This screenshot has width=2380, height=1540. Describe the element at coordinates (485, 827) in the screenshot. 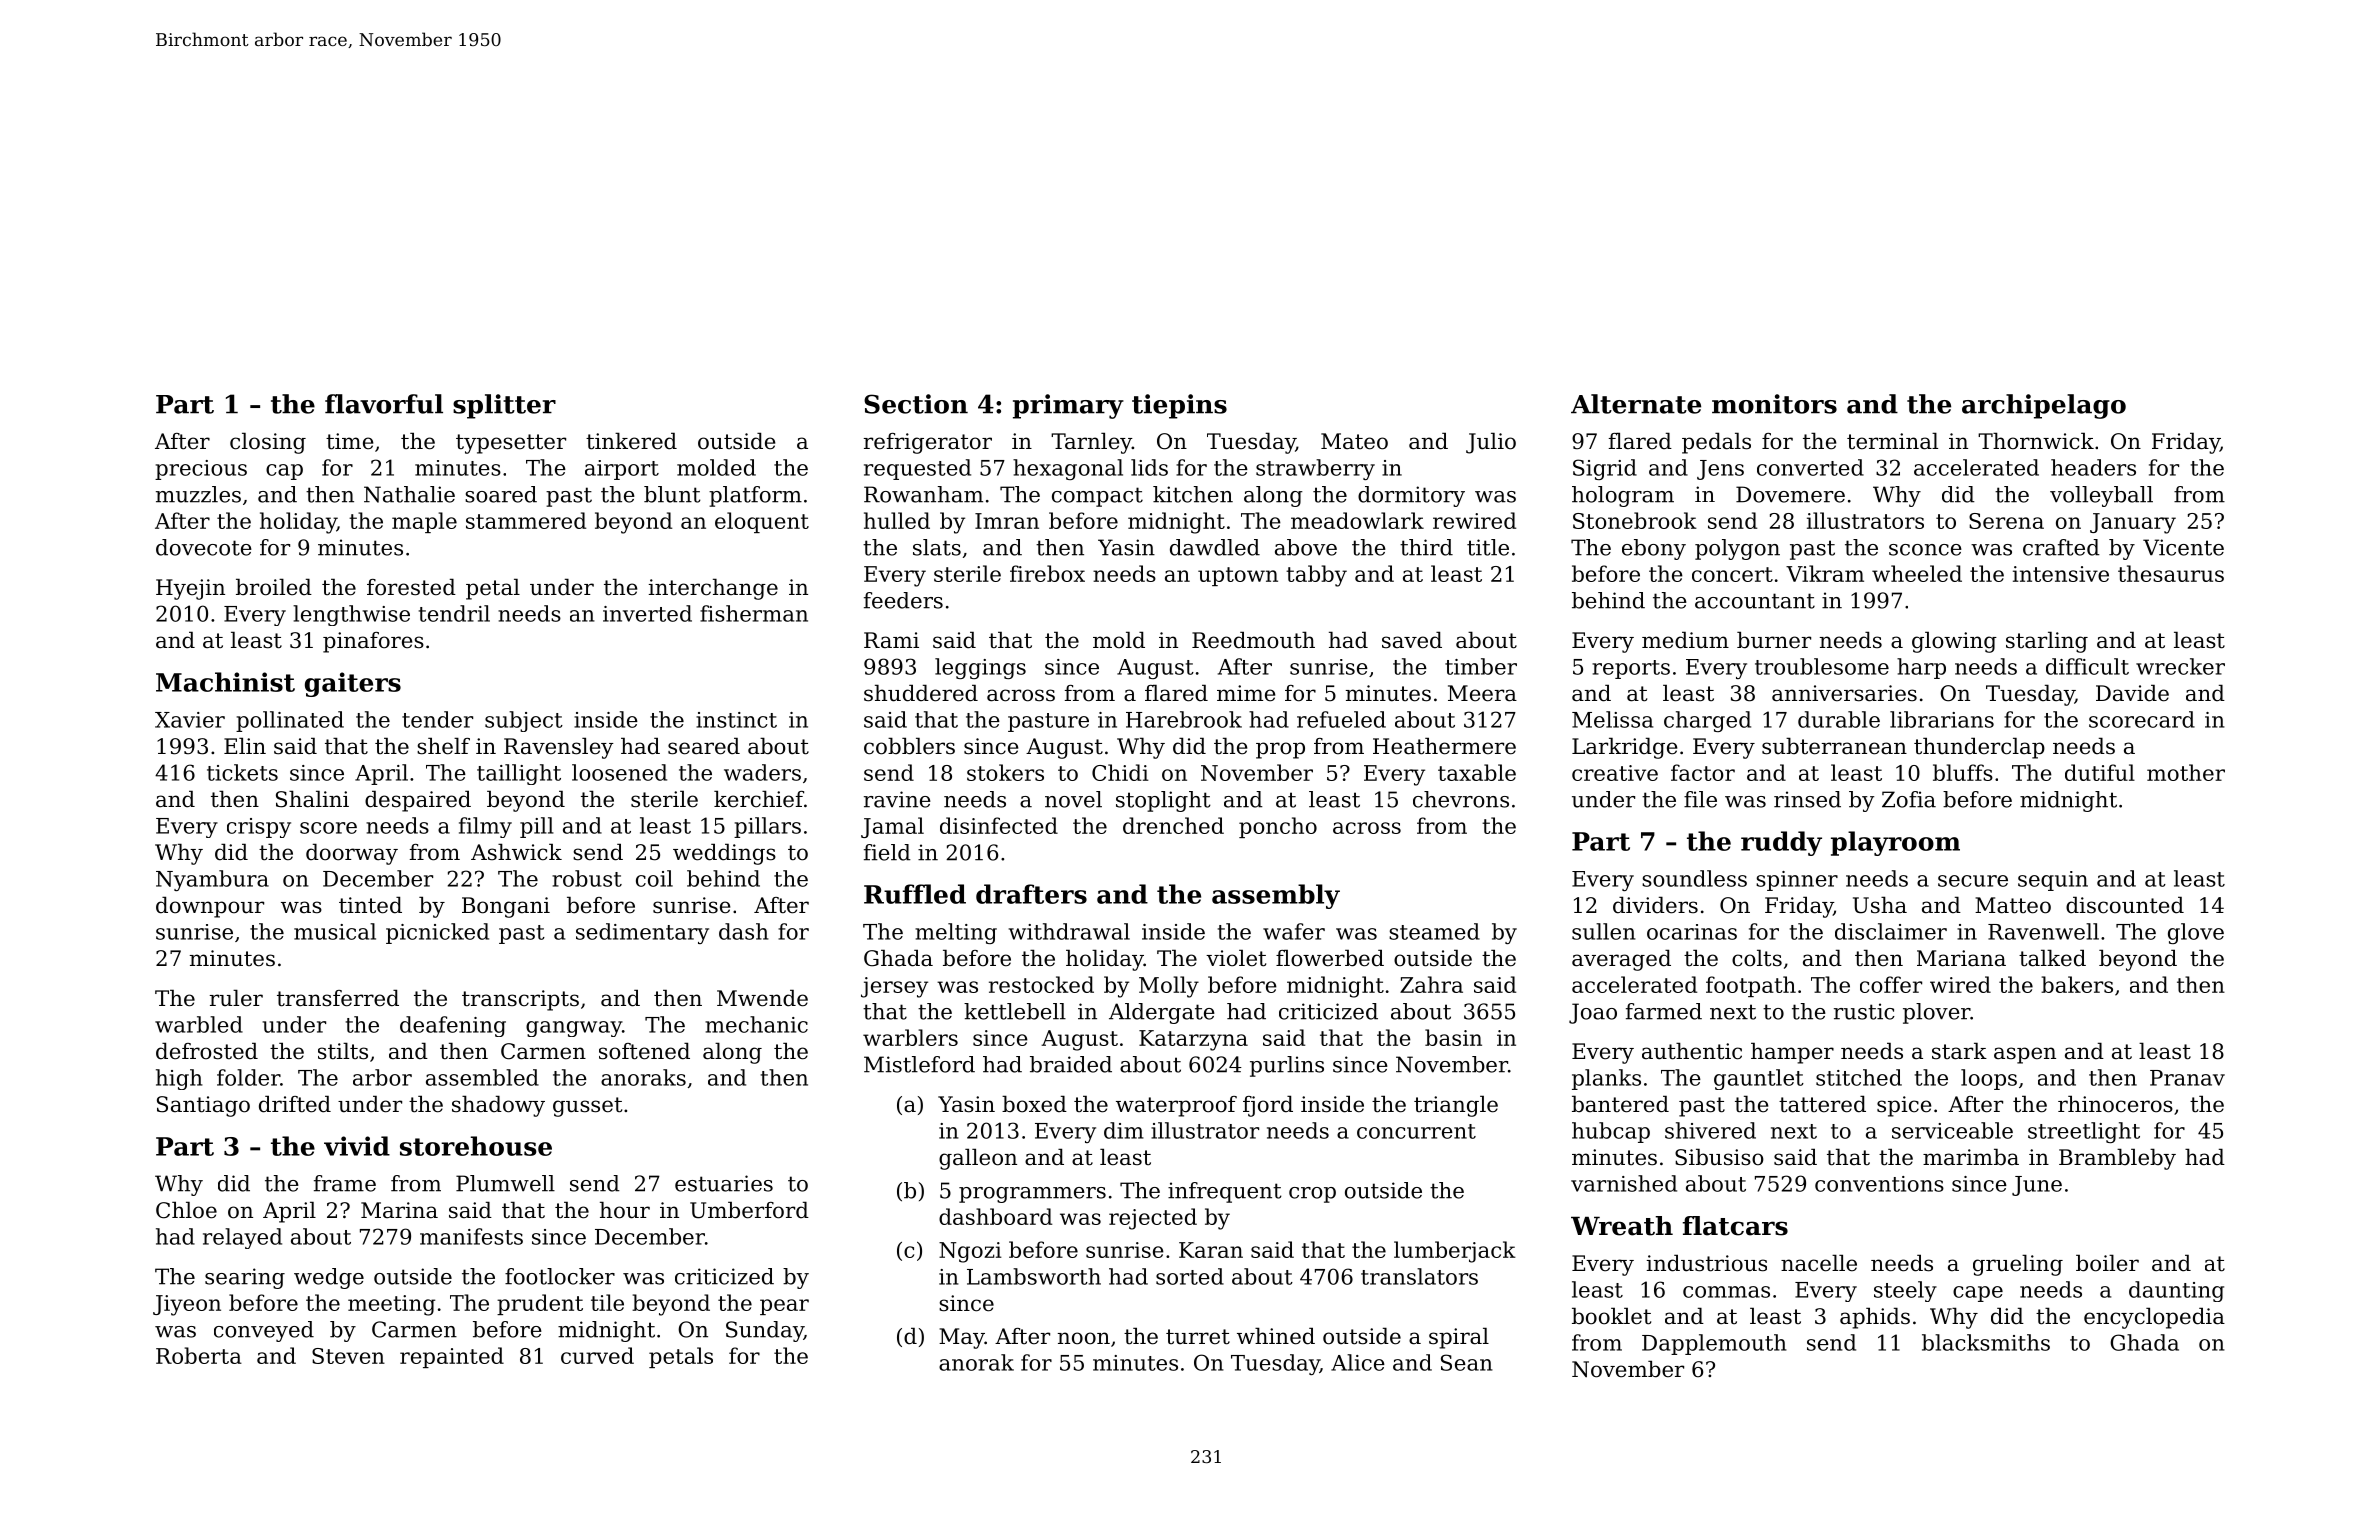

I see `filmy` at that location.
